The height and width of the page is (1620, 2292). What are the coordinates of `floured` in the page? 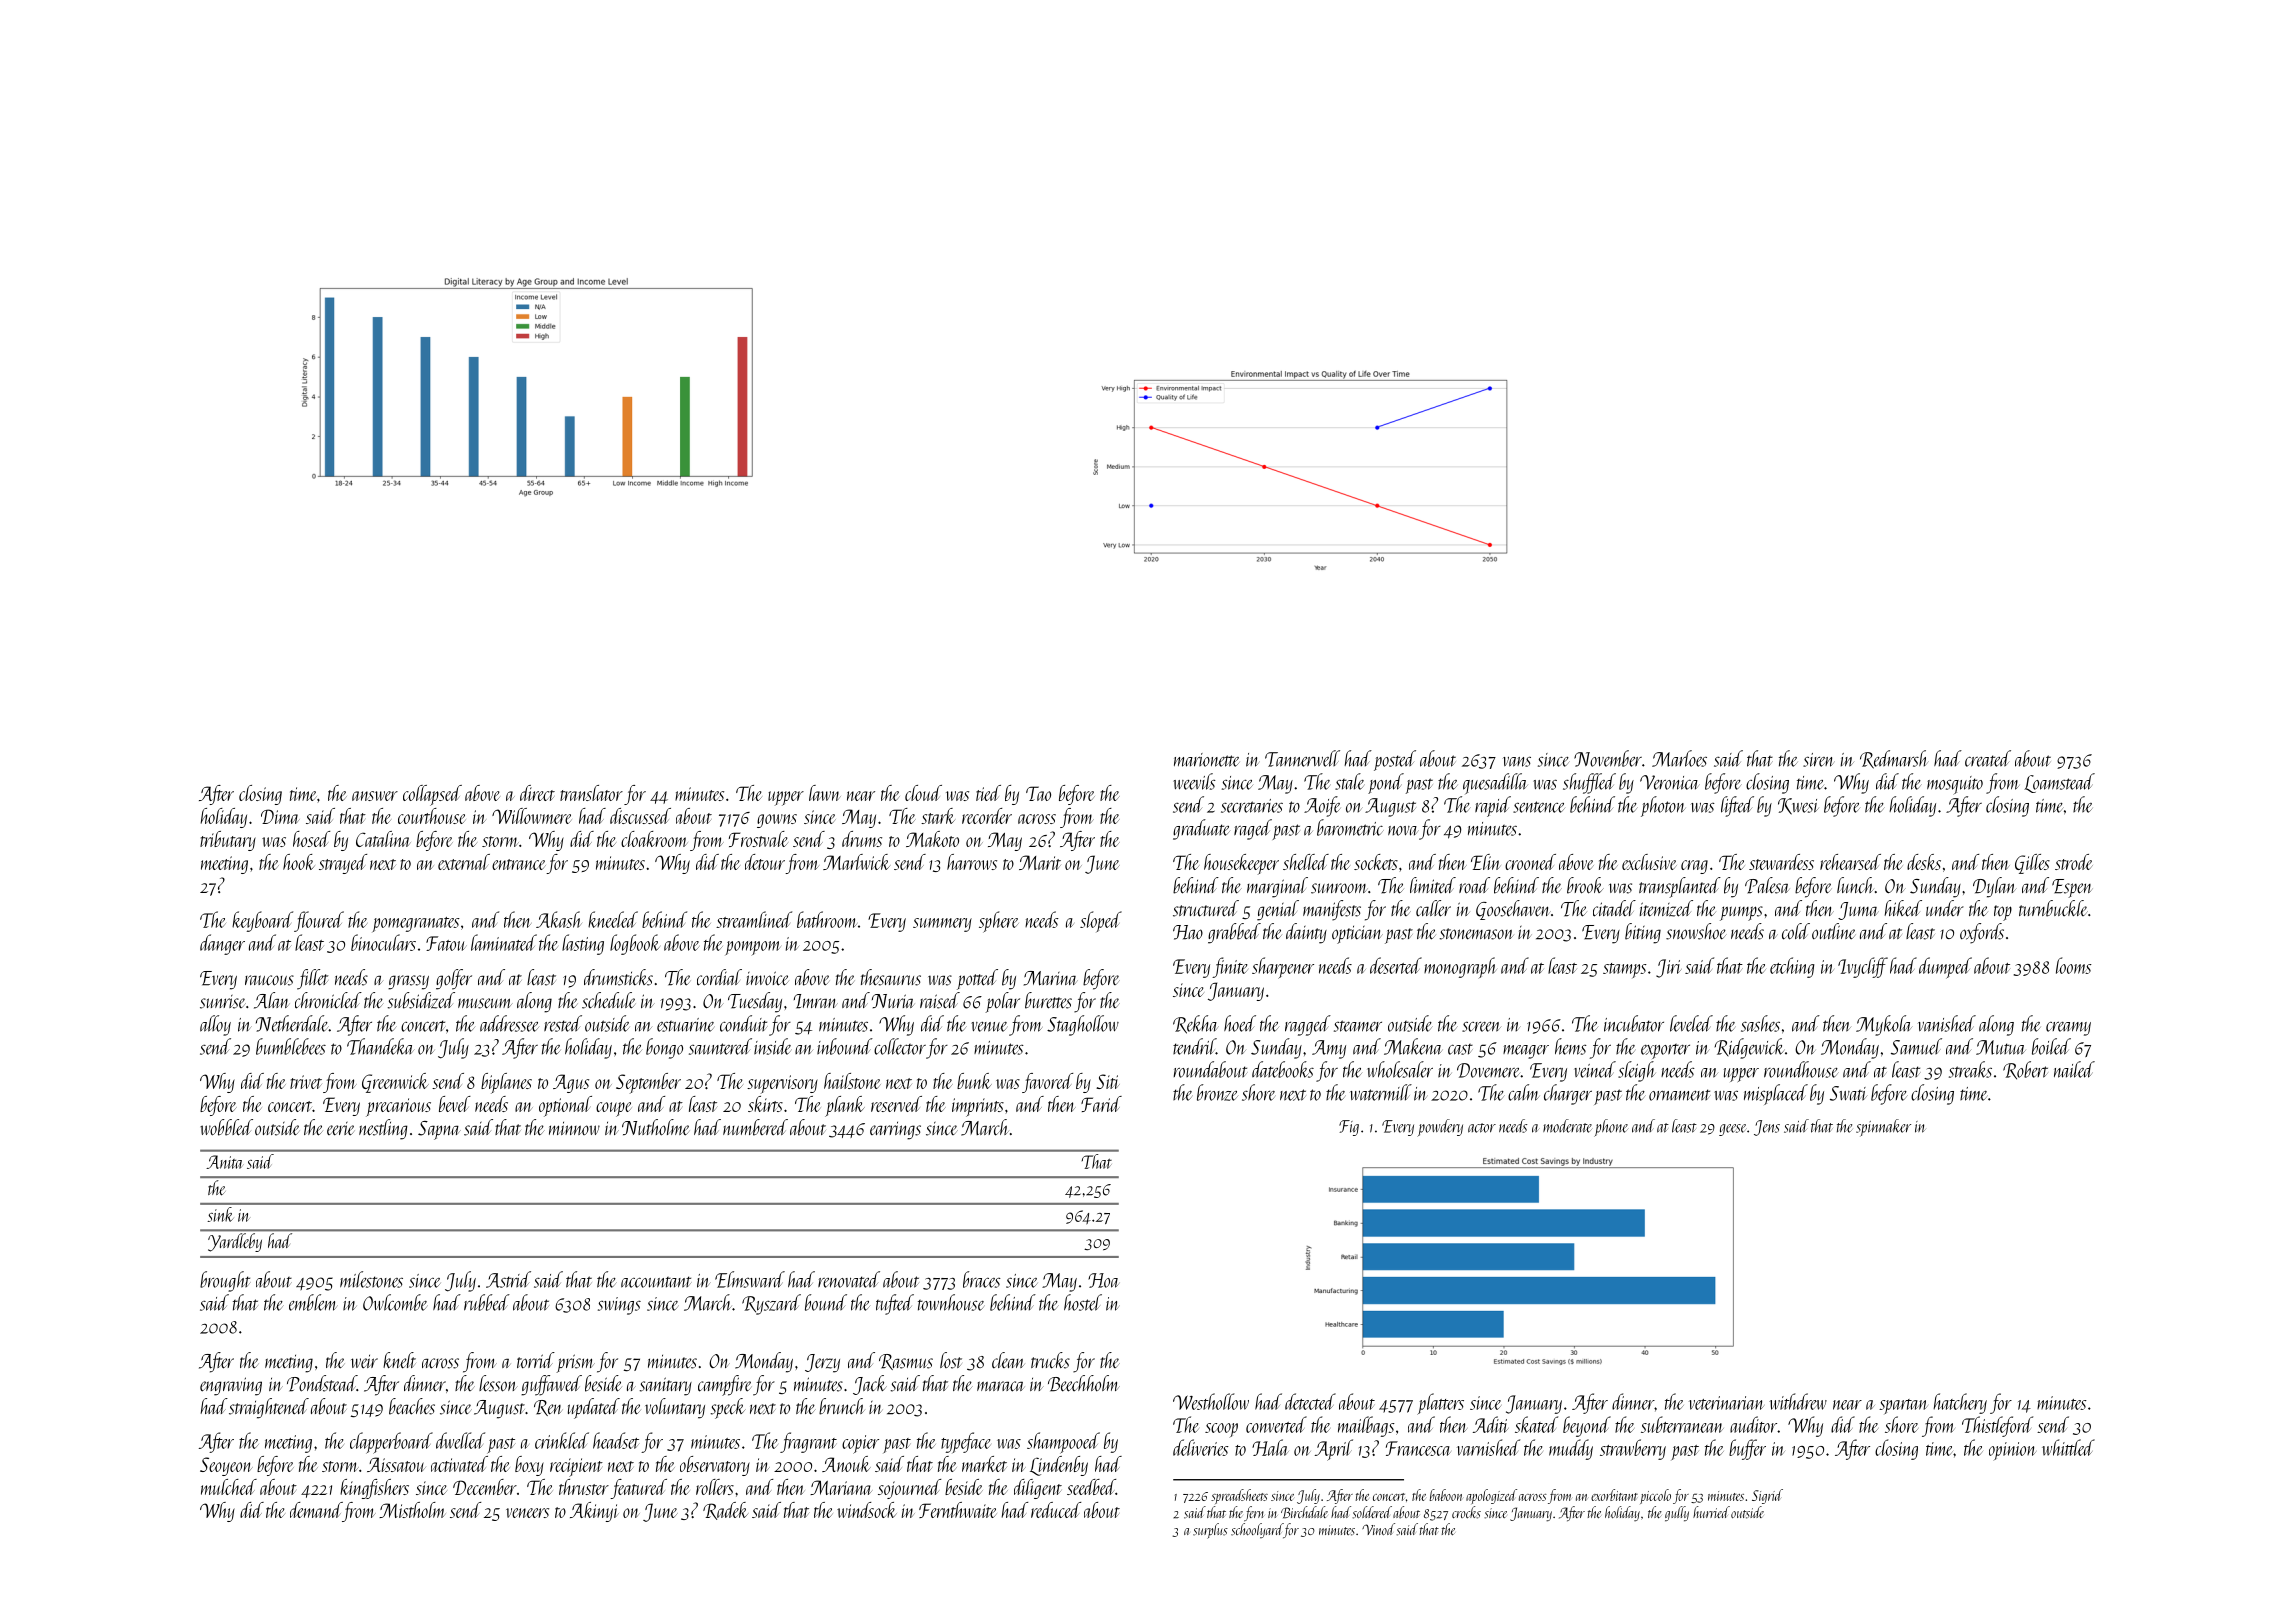 It's located at (319, 921).
